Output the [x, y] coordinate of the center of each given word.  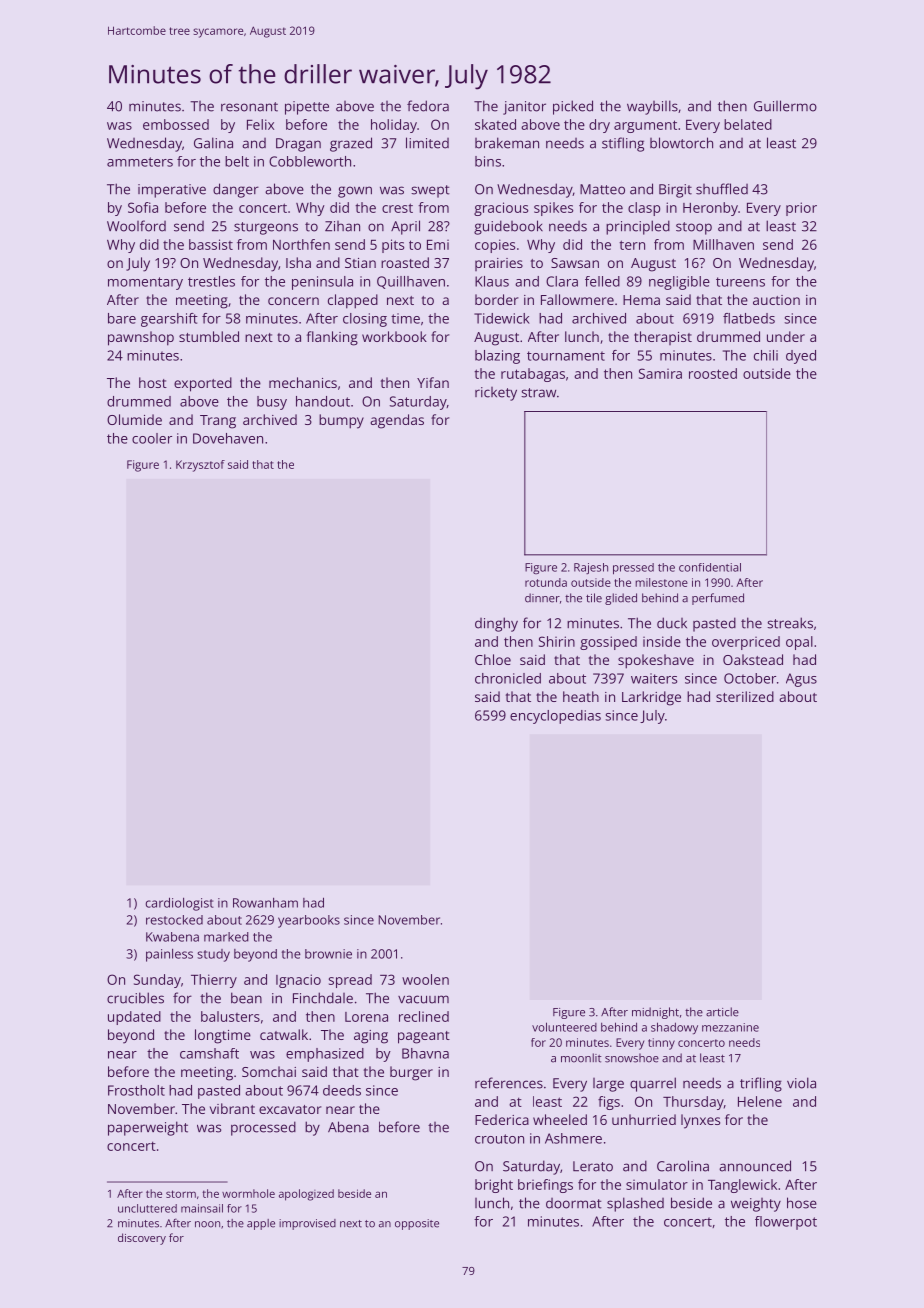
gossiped [608, 643]
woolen [425, 979]
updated [134, 1018]
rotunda [546, 582]
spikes [553, 209]
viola [801, 1083]
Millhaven [723, 244]
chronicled [508, 678]
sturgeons [266, 228]
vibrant [232, 1108]
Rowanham [265, 903]
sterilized [745, 696]
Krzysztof [200, 466]
